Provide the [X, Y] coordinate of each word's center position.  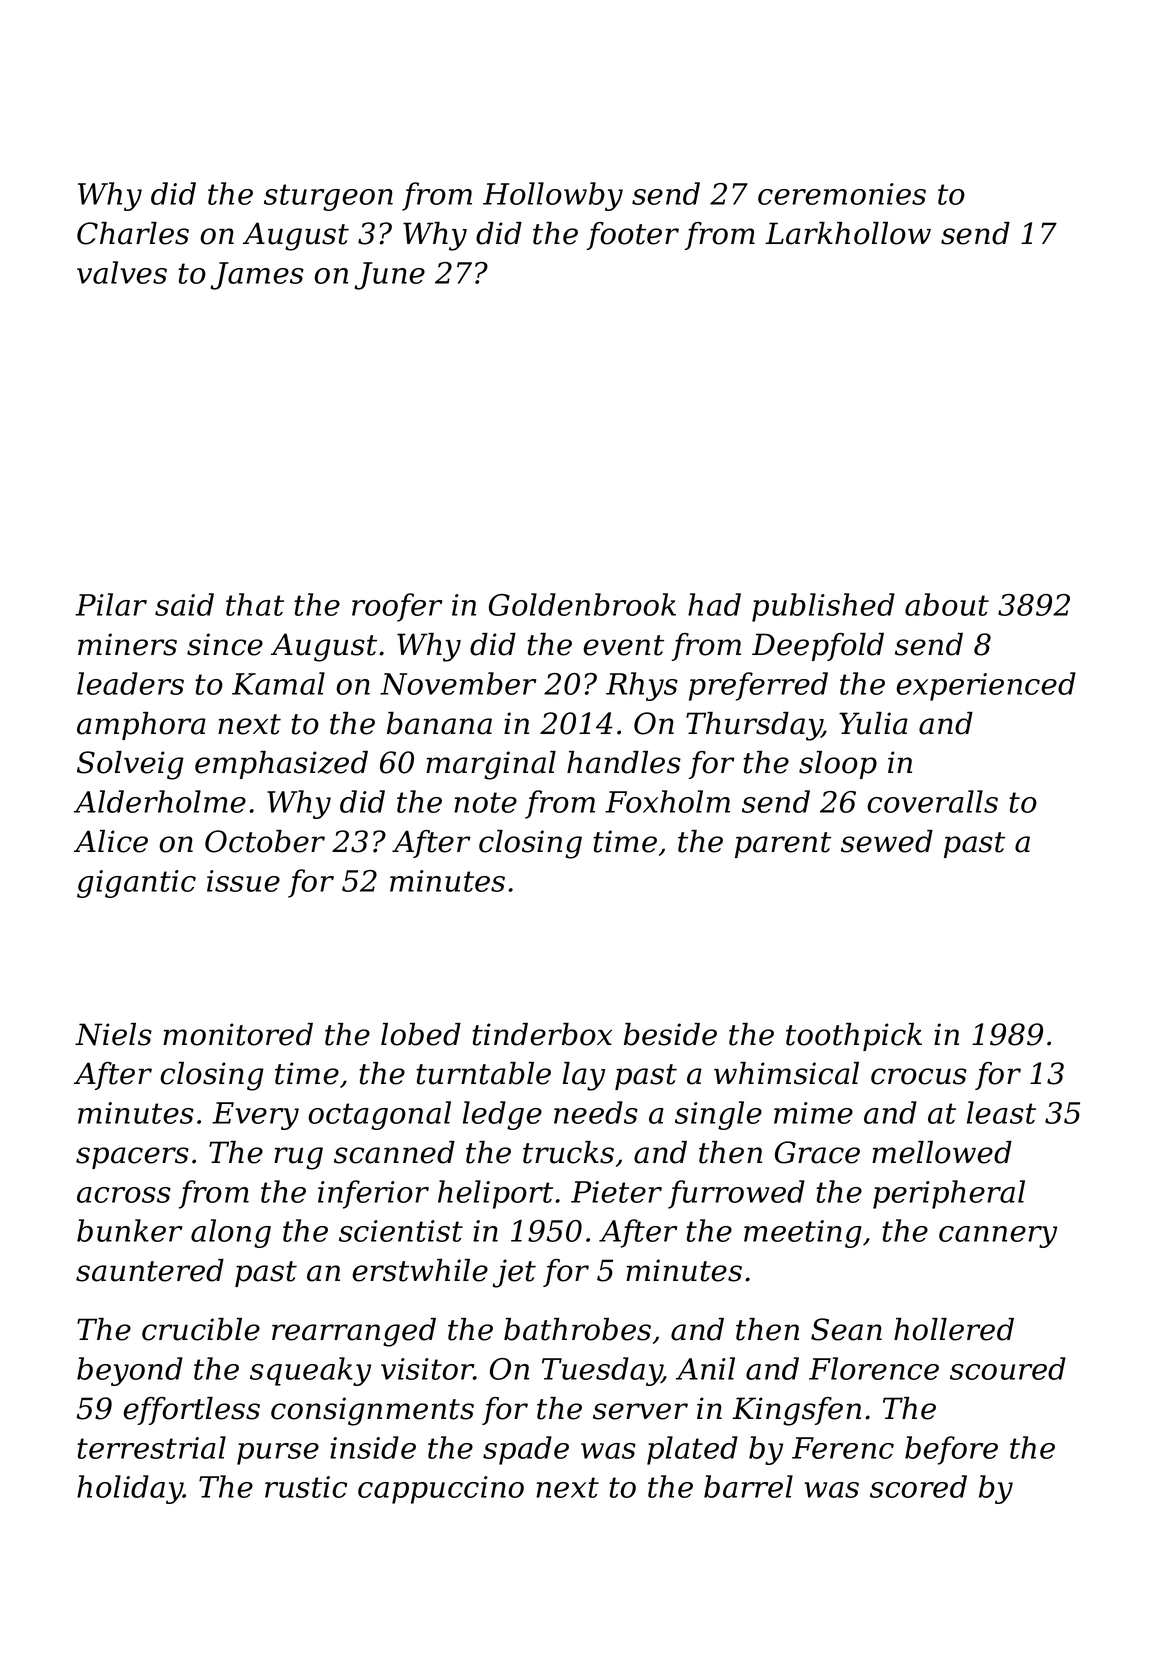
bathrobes [577, 1329]
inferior [373, 1194]
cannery [998, 1237]
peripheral [949, 1194]
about [947, 604]
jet [514, 1273]
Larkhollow [848, 233]
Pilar [111, 604]
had [714, 604]
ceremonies [842, 194]
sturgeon [328, 197]
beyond [130, 1371]
